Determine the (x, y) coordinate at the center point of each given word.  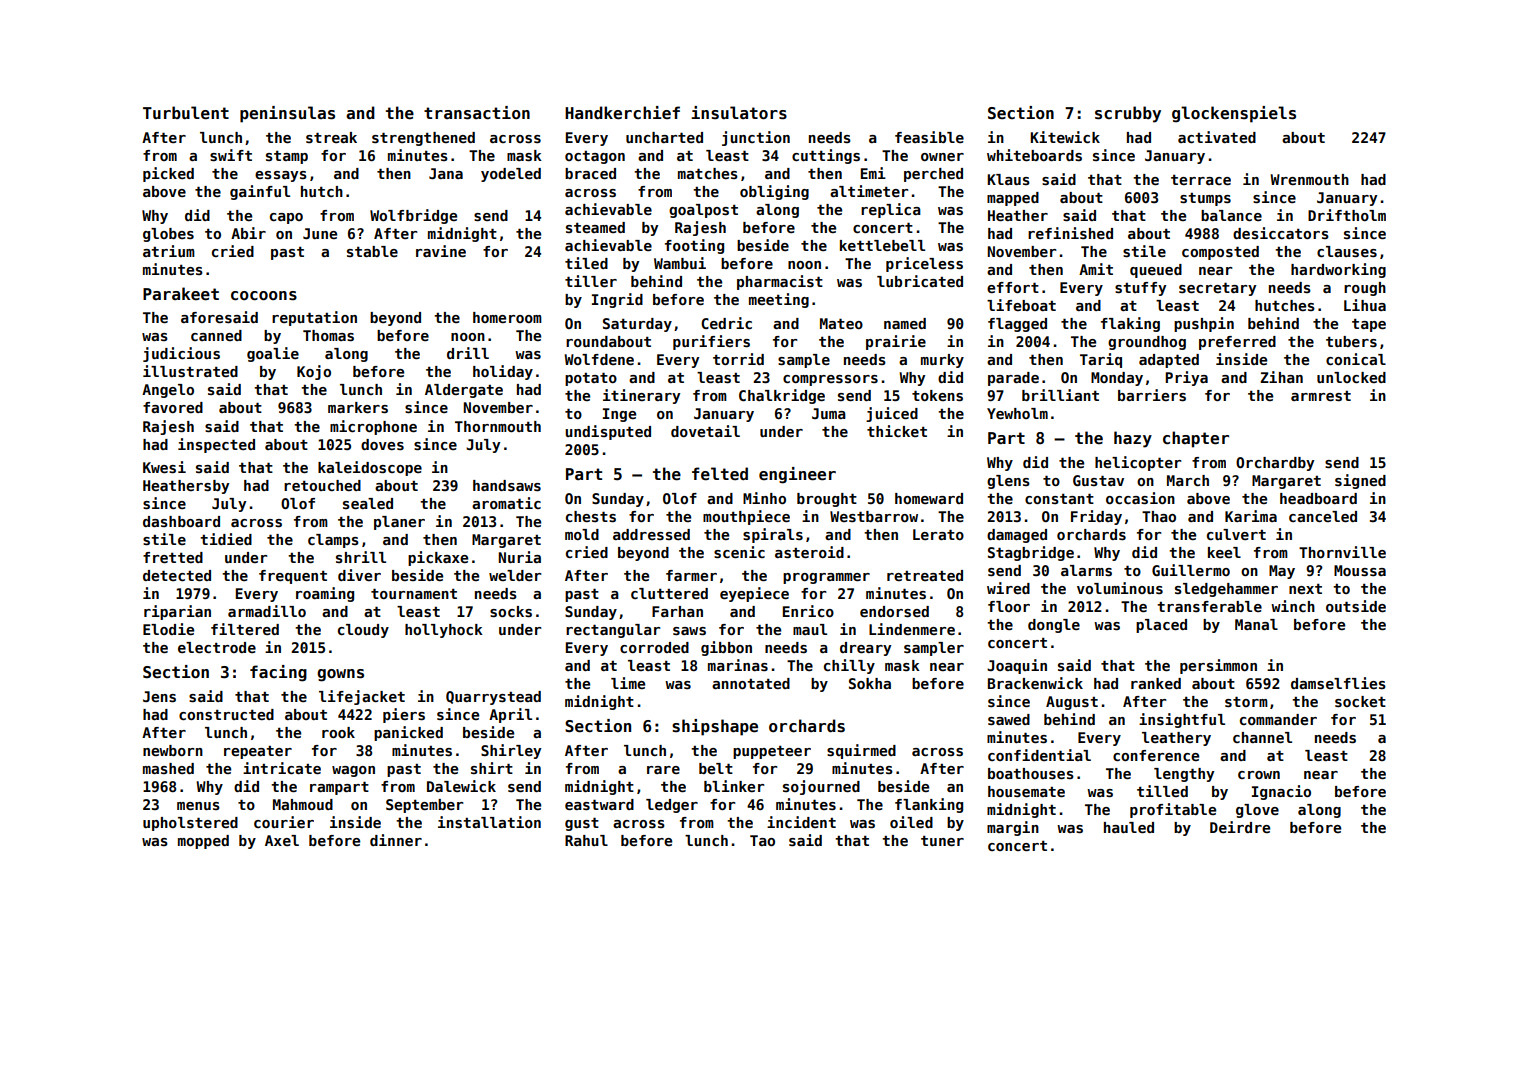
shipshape (715, 727)
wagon (353, 771)
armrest (1321, 396)
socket (1360, 701)
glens (1008, 482)
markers (358, 407)
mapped (1013, 199)
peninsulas (287, 114)
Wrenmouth (1309, 179)
